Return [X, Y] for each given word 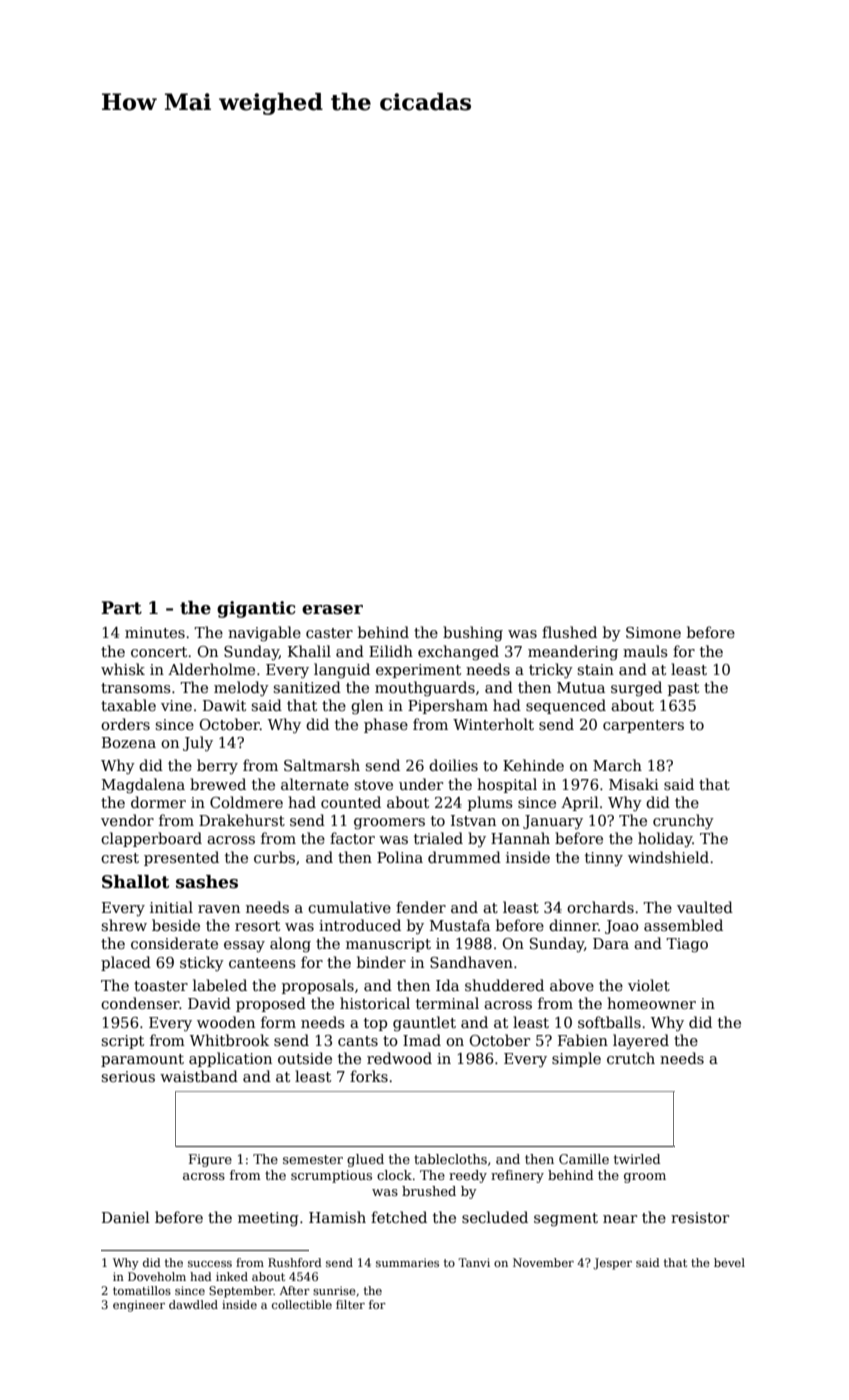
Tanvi [474, 1262]
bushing [473, 634]
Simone [653, 632]
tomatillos [142, 1290]
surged [636, 689]
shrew [124, 925]
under [421, 784]
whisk [123, 669]
